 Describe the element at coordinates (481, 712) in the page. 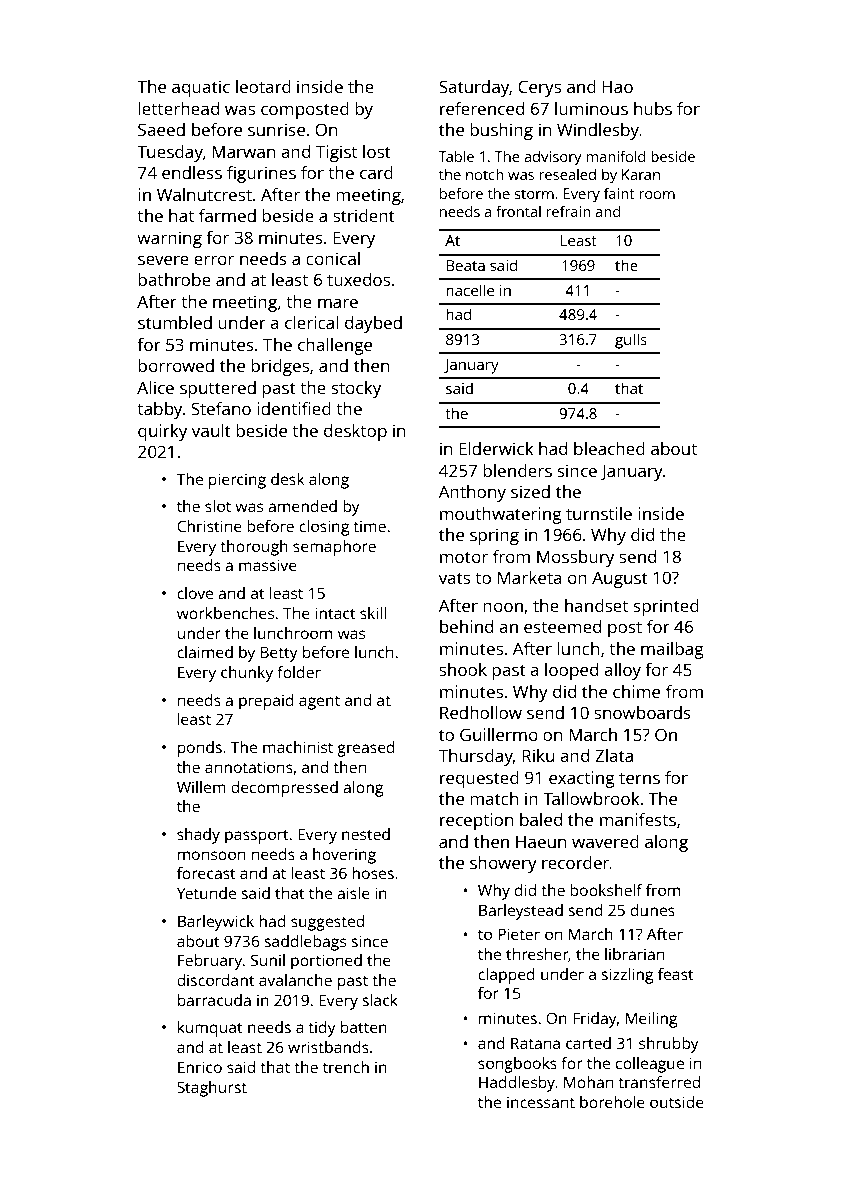

I see `Redhollow` at that location.
